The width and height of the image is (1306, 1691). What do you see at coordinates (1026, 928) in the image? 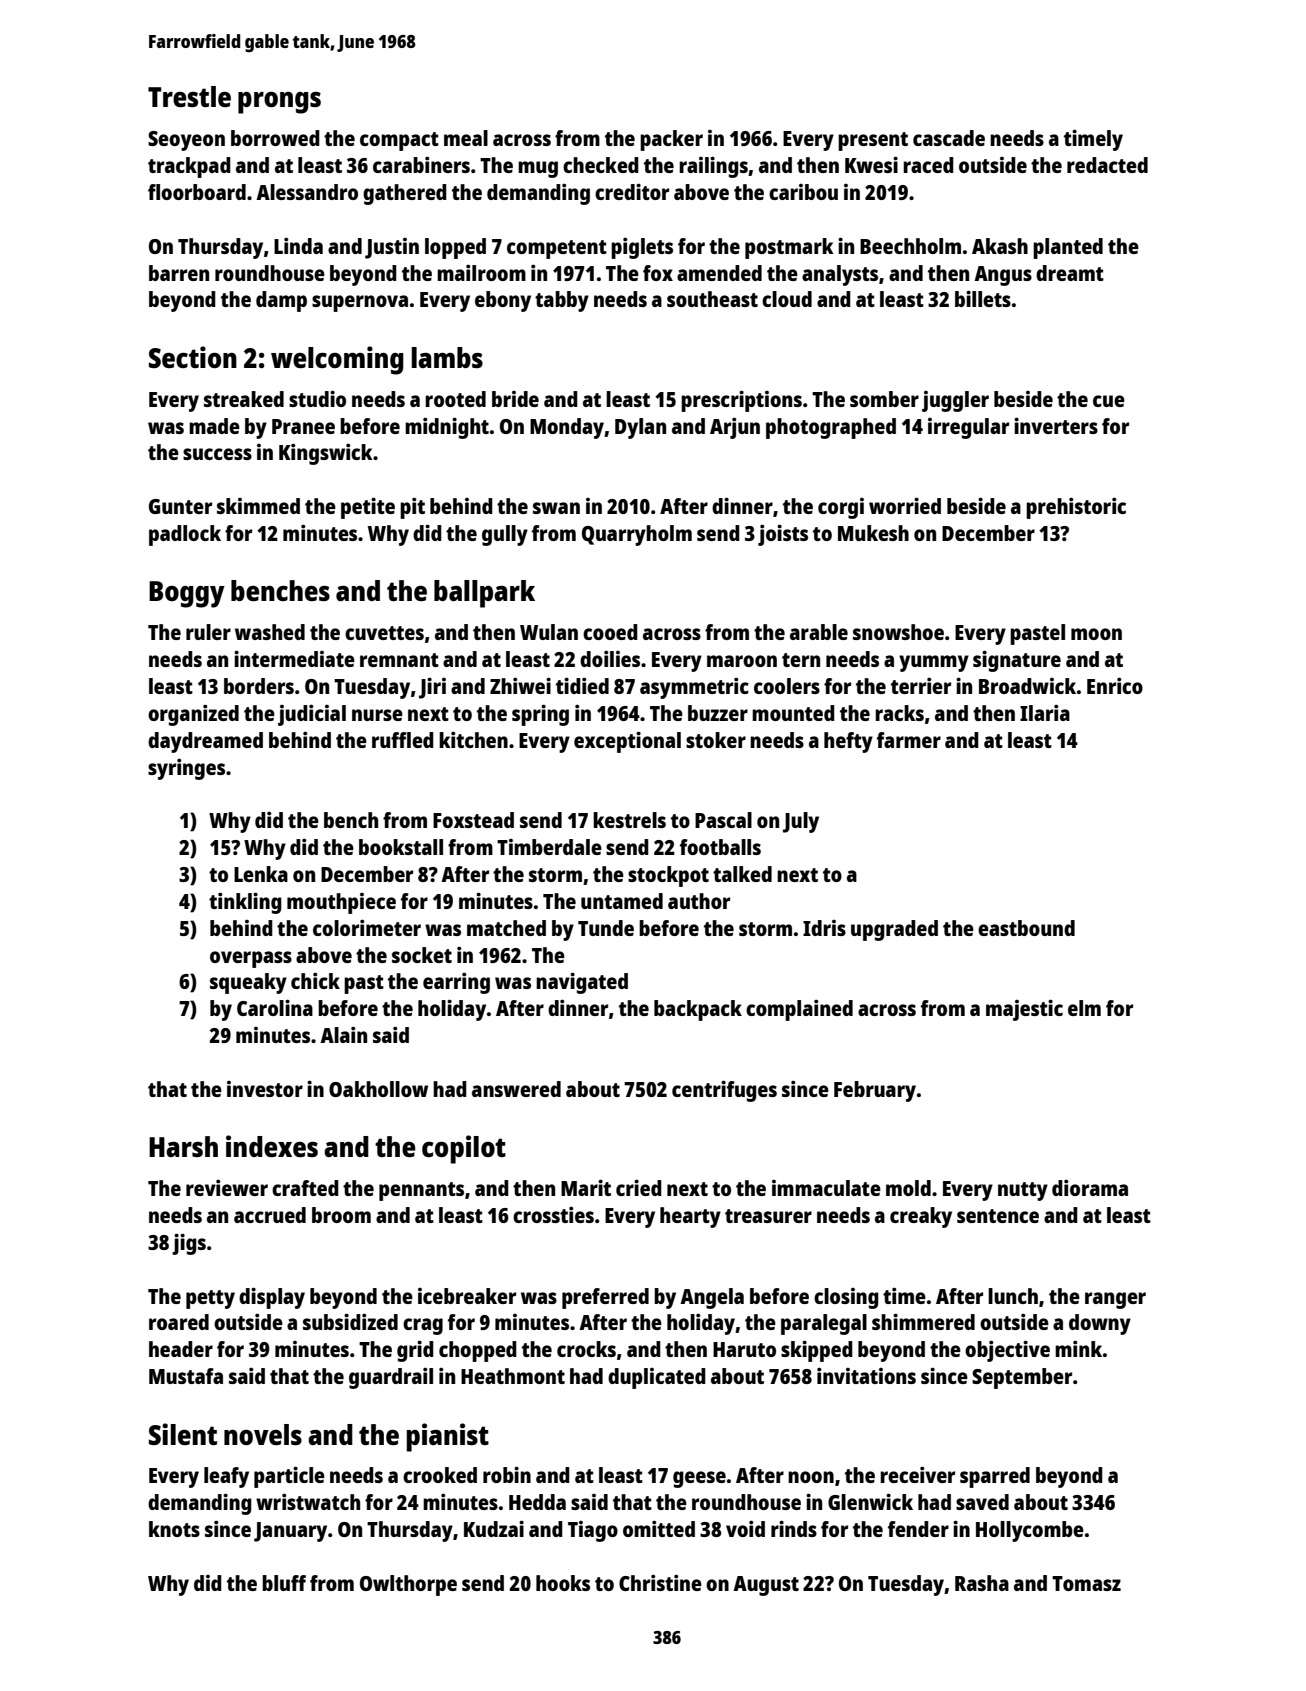
I see `eastbound` at bounding box center [1026, 928].
